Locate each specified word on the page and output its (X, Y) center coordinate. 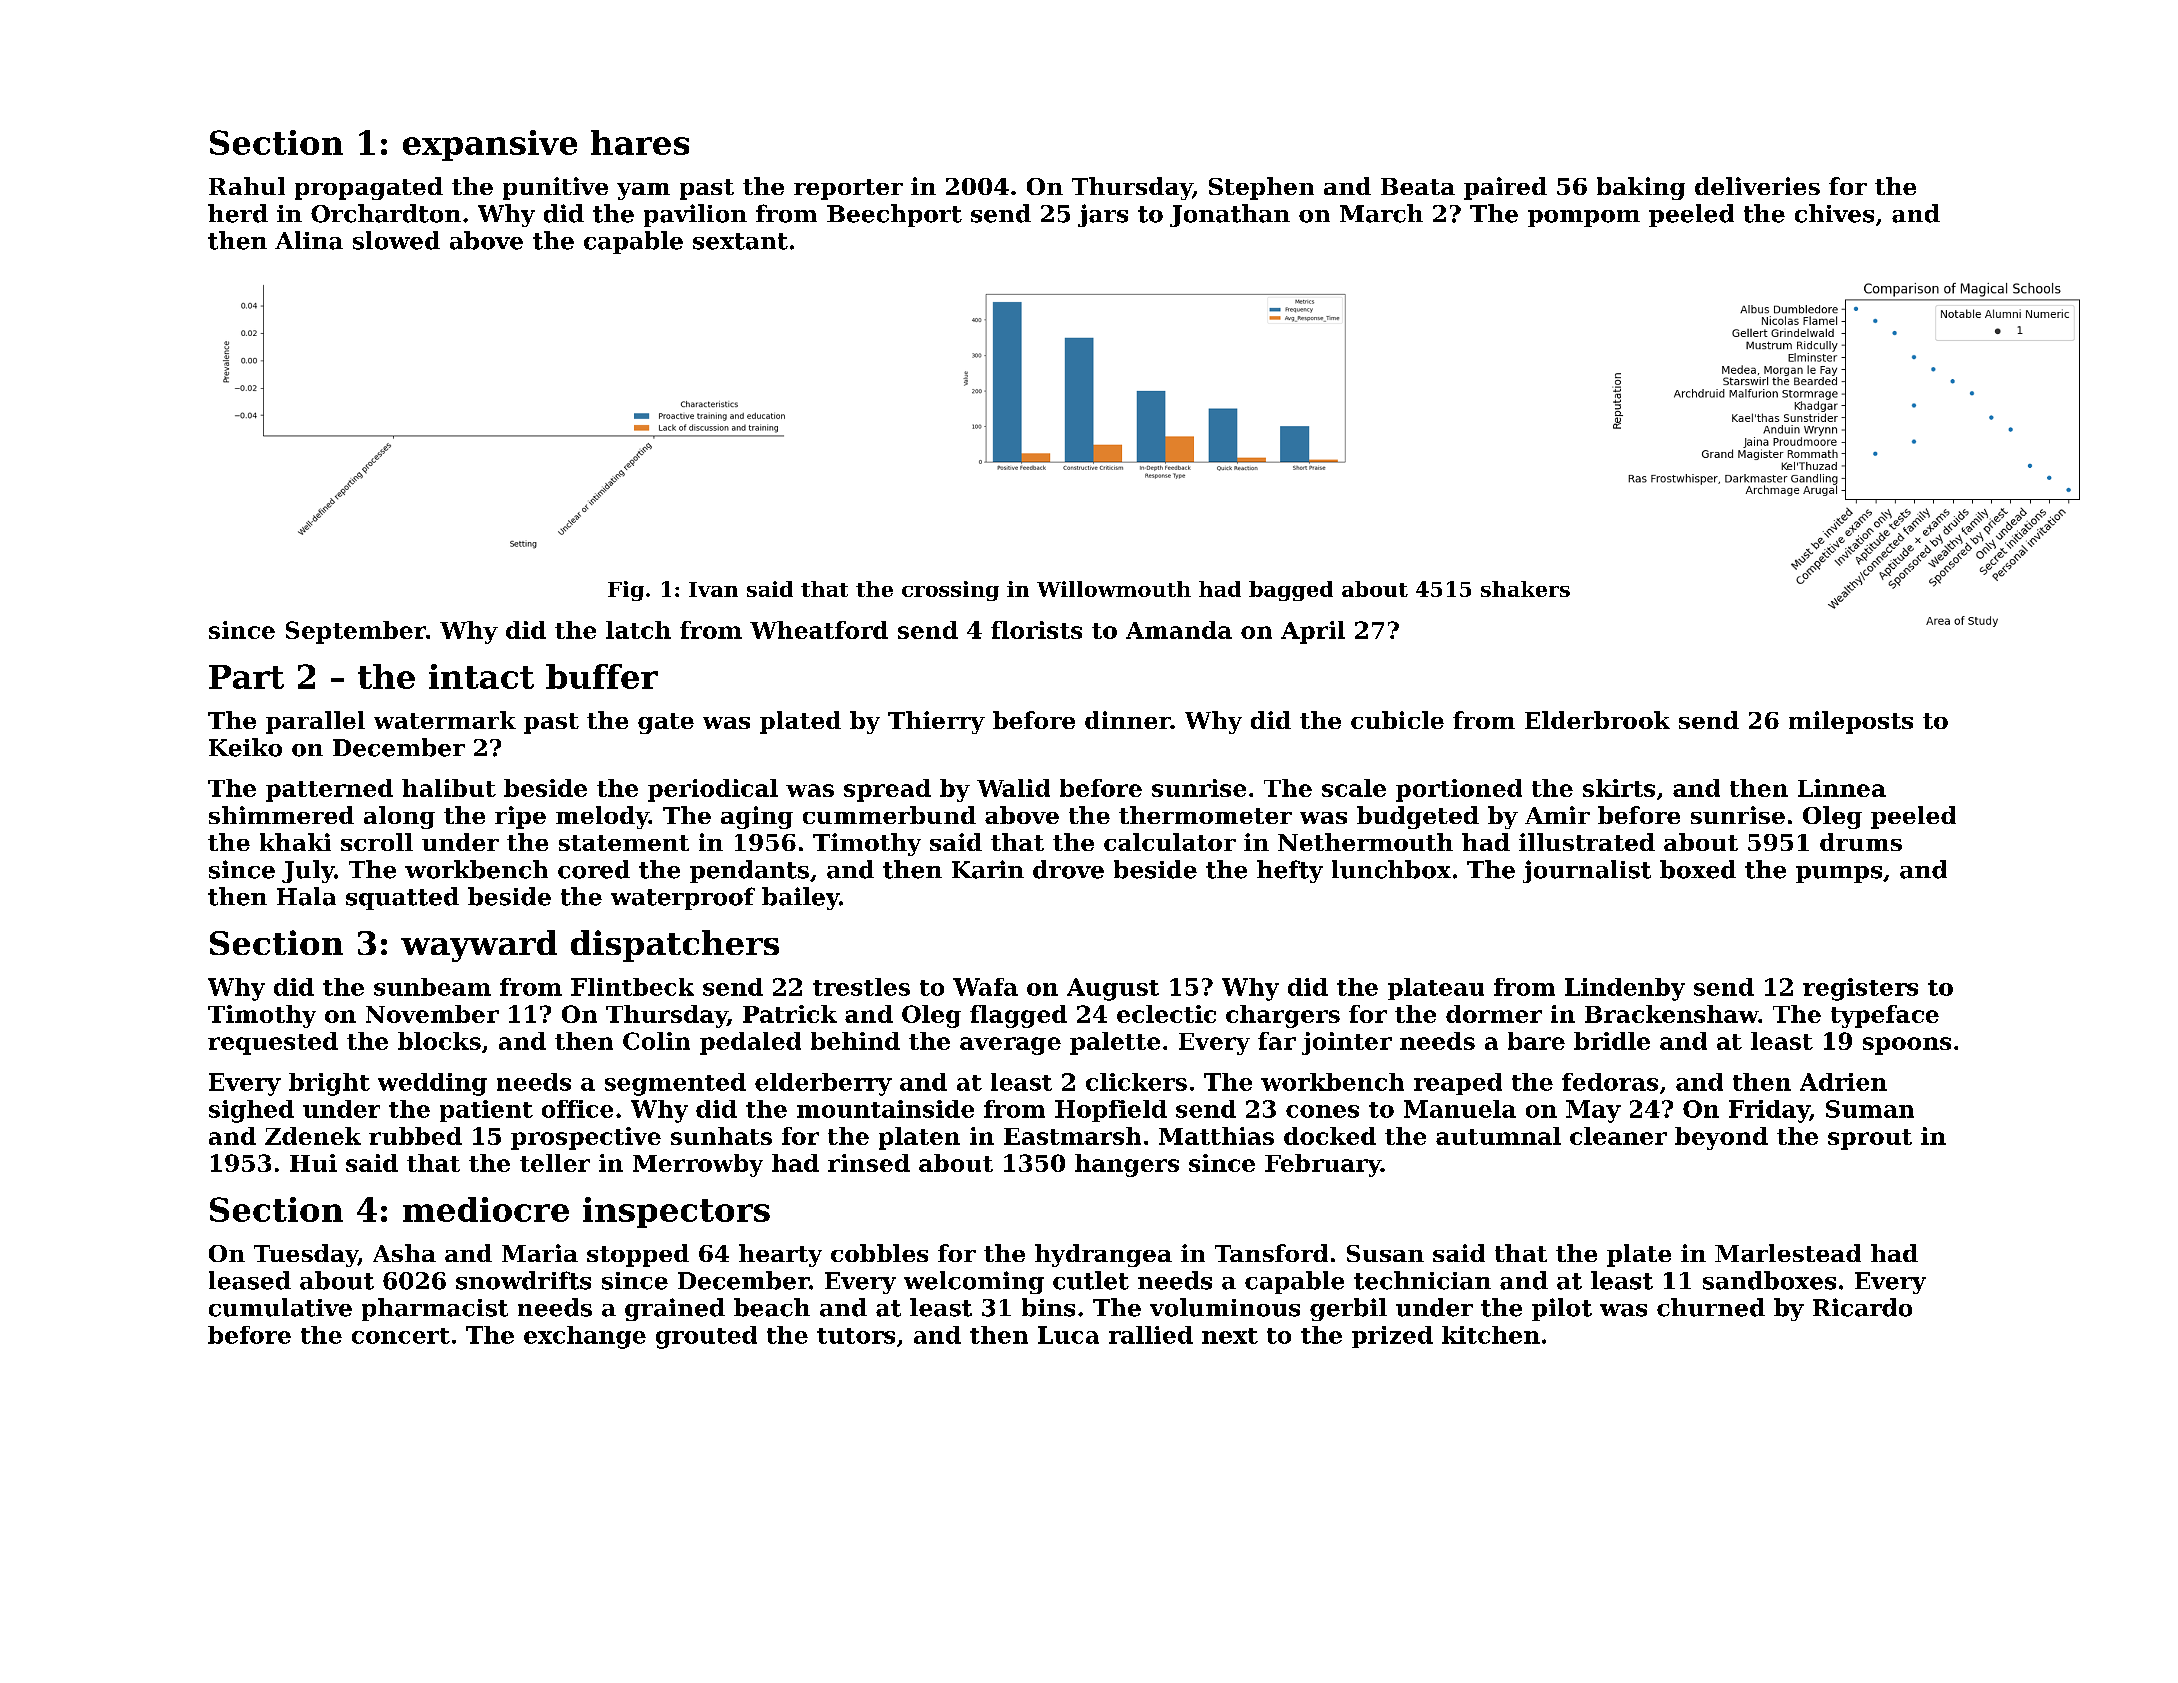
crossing (950, 591)
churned (1711, 1307)
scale (1354, 788)
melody (602, 817)
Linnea (1842, 788)
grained (675, 1309)
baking (1641, 188)
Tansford (1271, 1253)
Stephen (1261, 188)
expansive (490, 145)
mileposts (1851, 722)
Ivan (713, 589)
